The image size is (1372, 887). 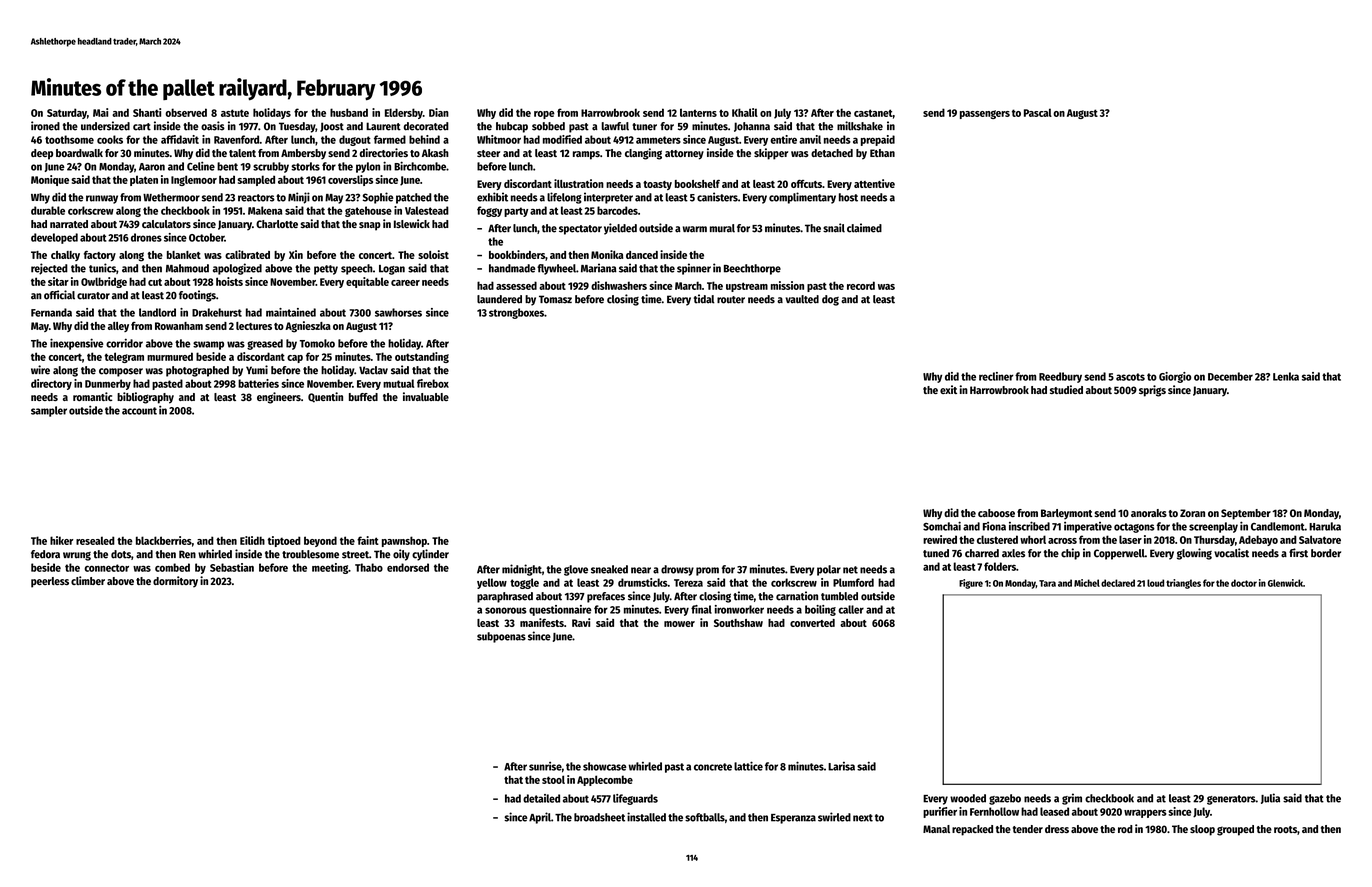 What do you see at coordinates (936, 829) in the page?
I see `Manal` at bounding box center [936, 829].
